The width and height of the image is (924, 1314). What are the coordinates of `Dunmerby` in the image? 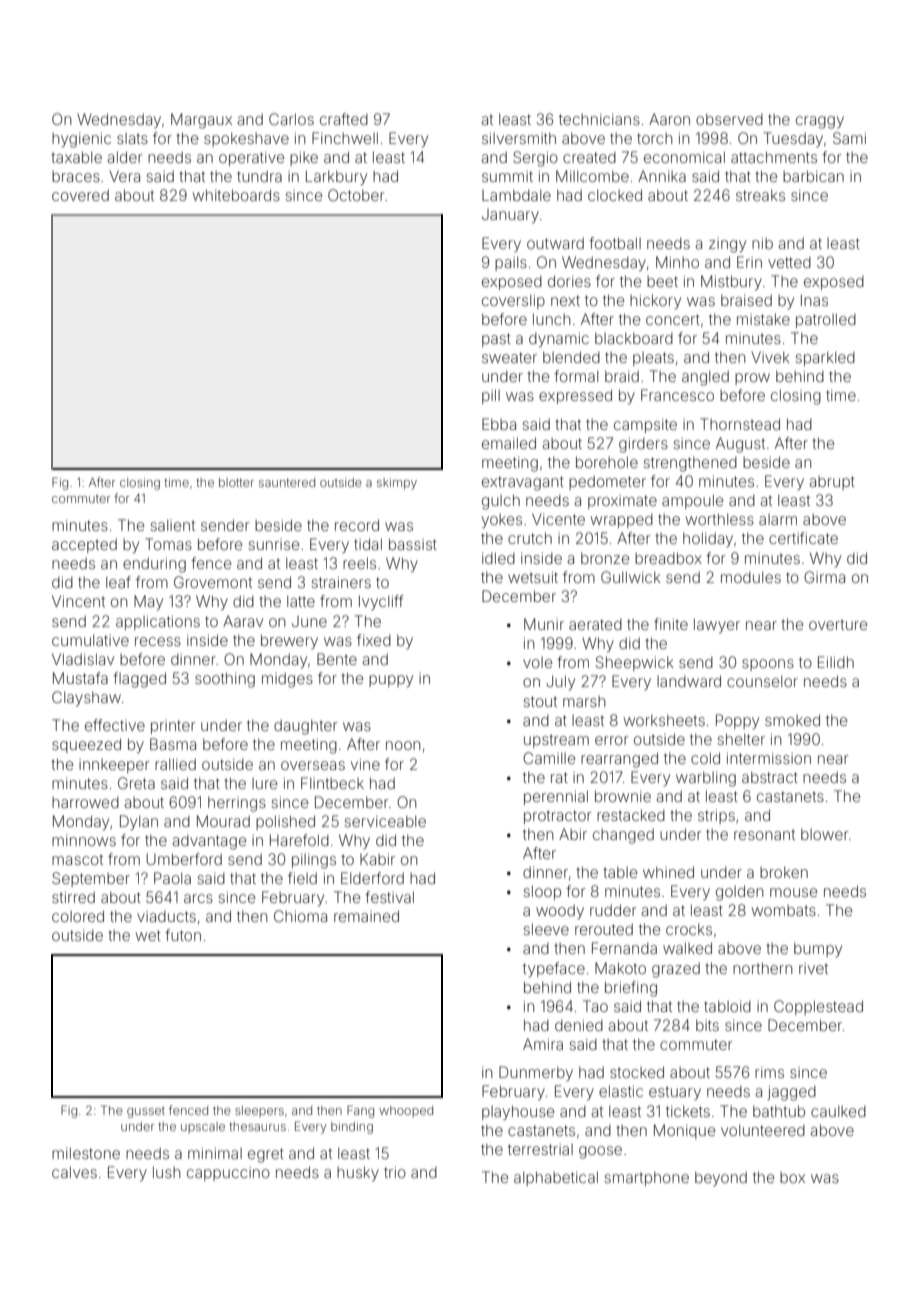 It's located at (536, 1073).
